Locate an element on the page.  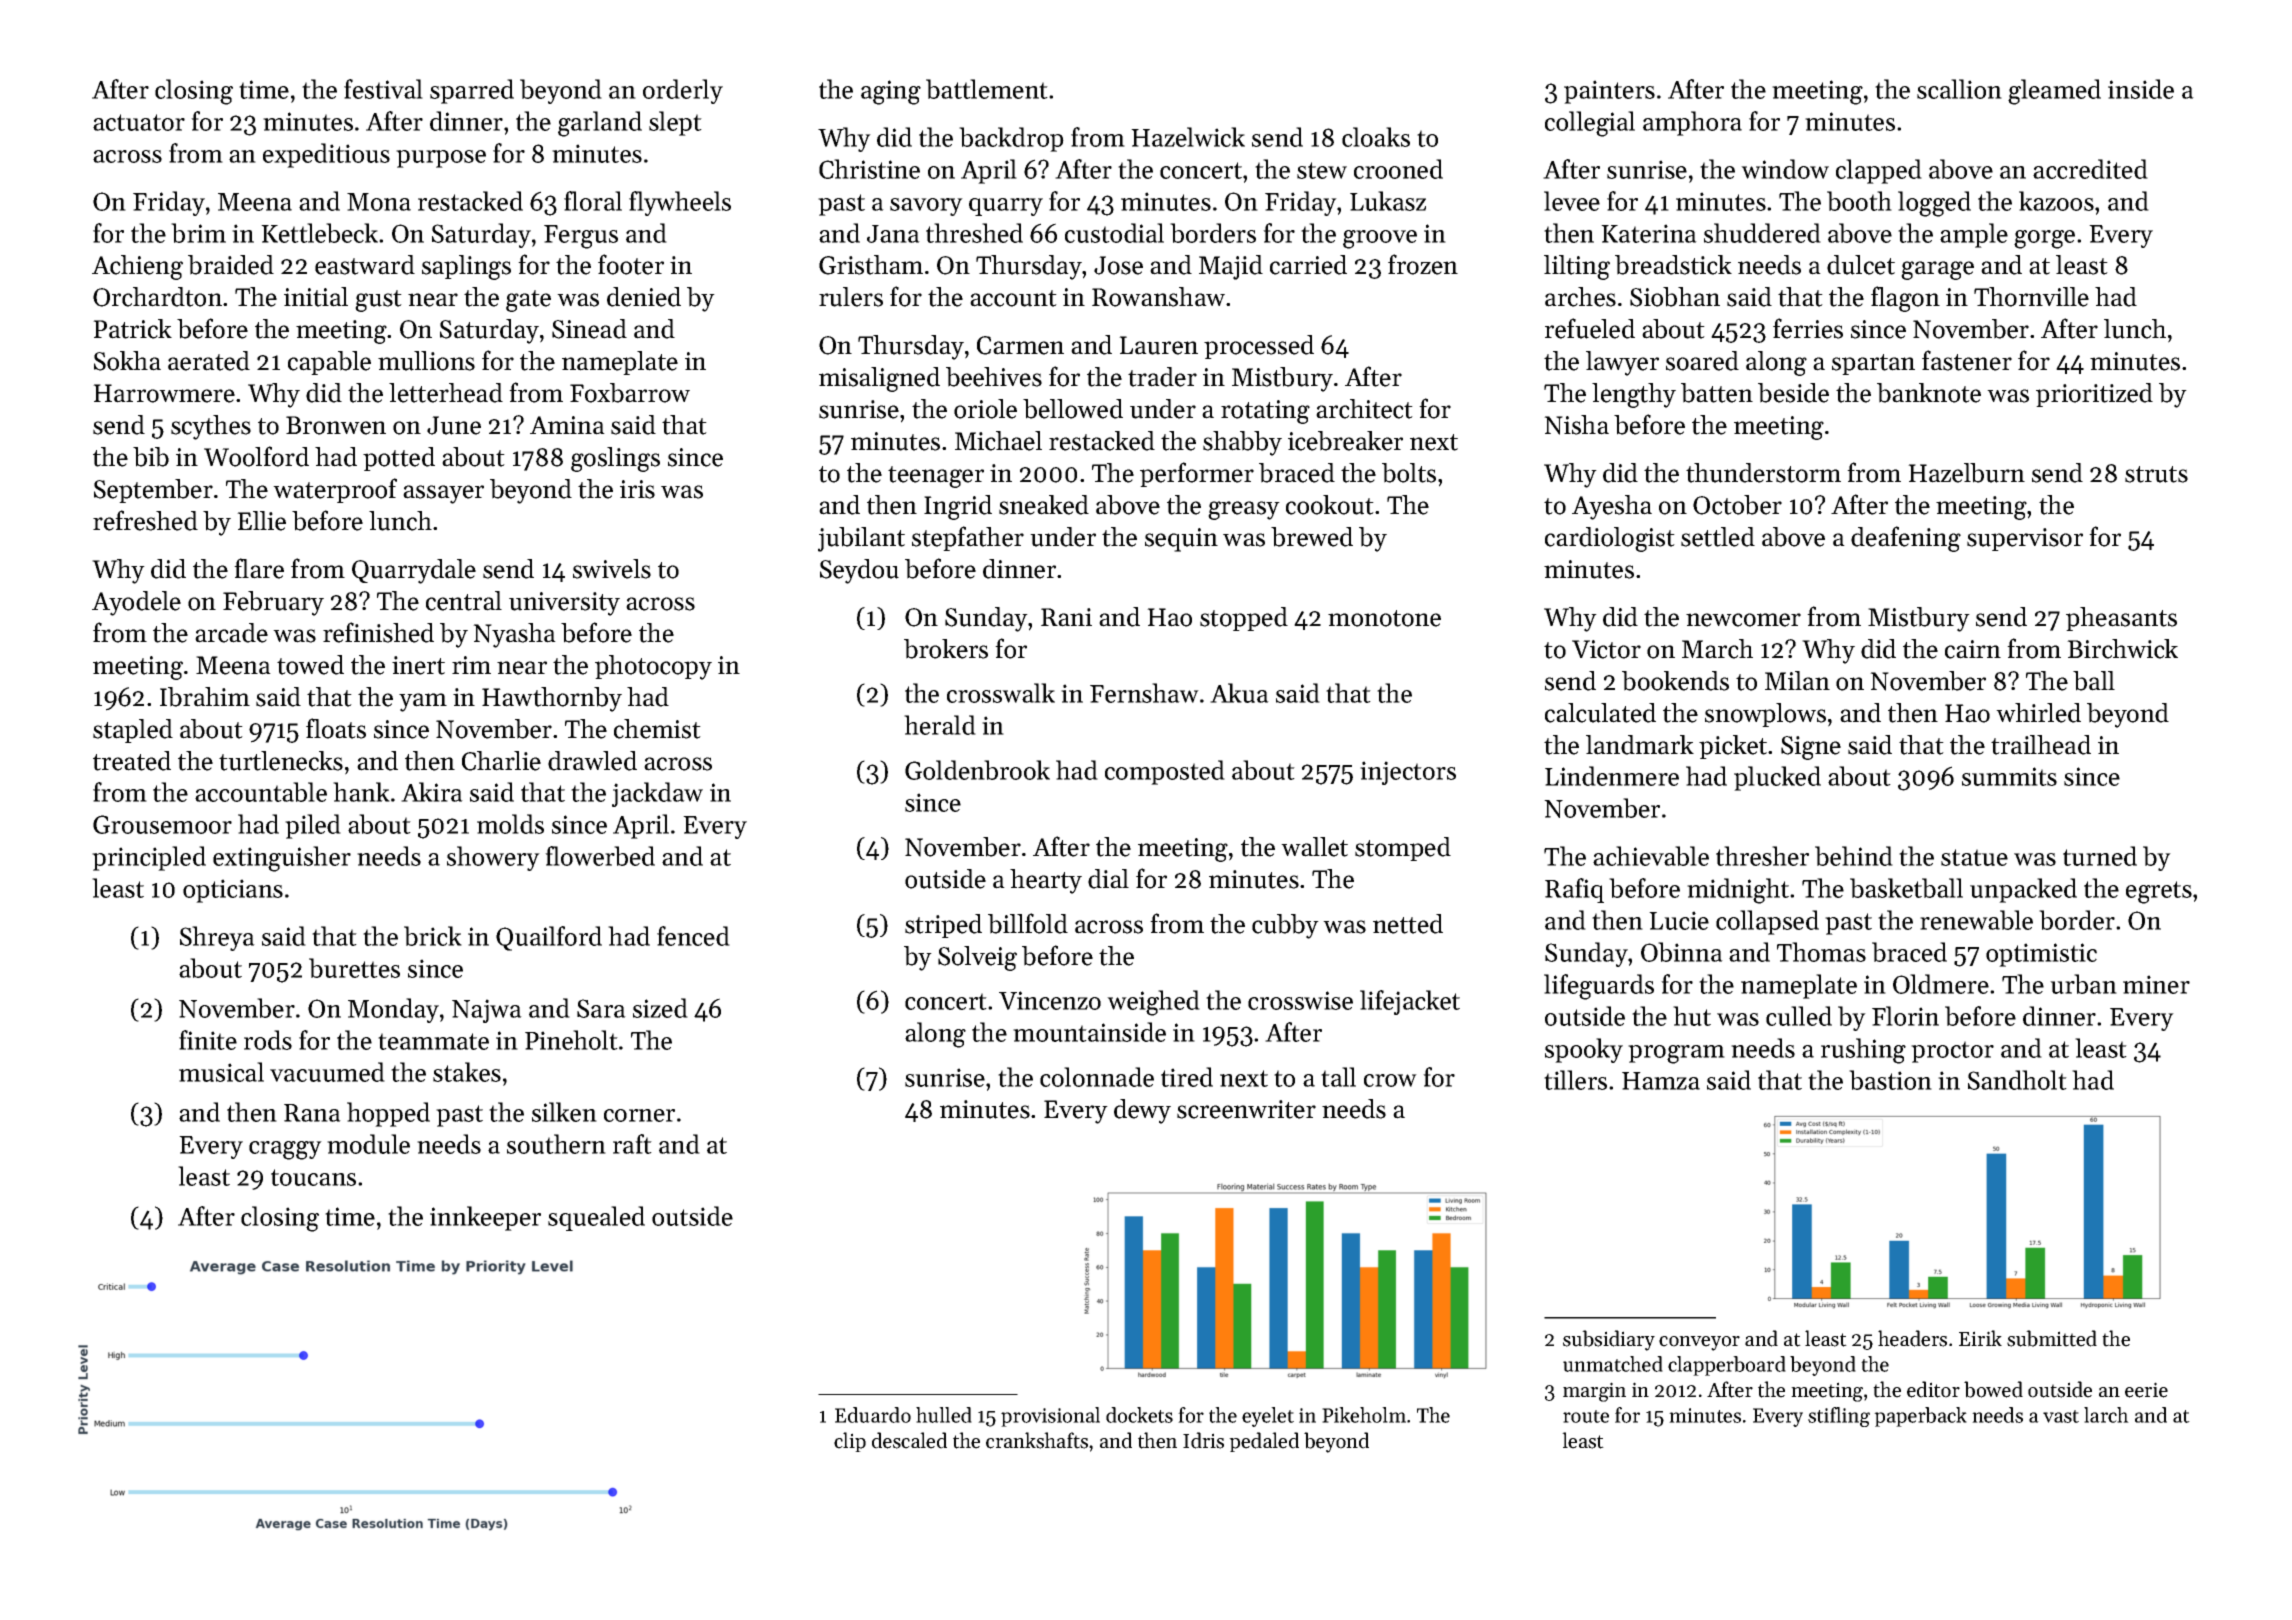
swivels is located at coordinates (612, 569).
